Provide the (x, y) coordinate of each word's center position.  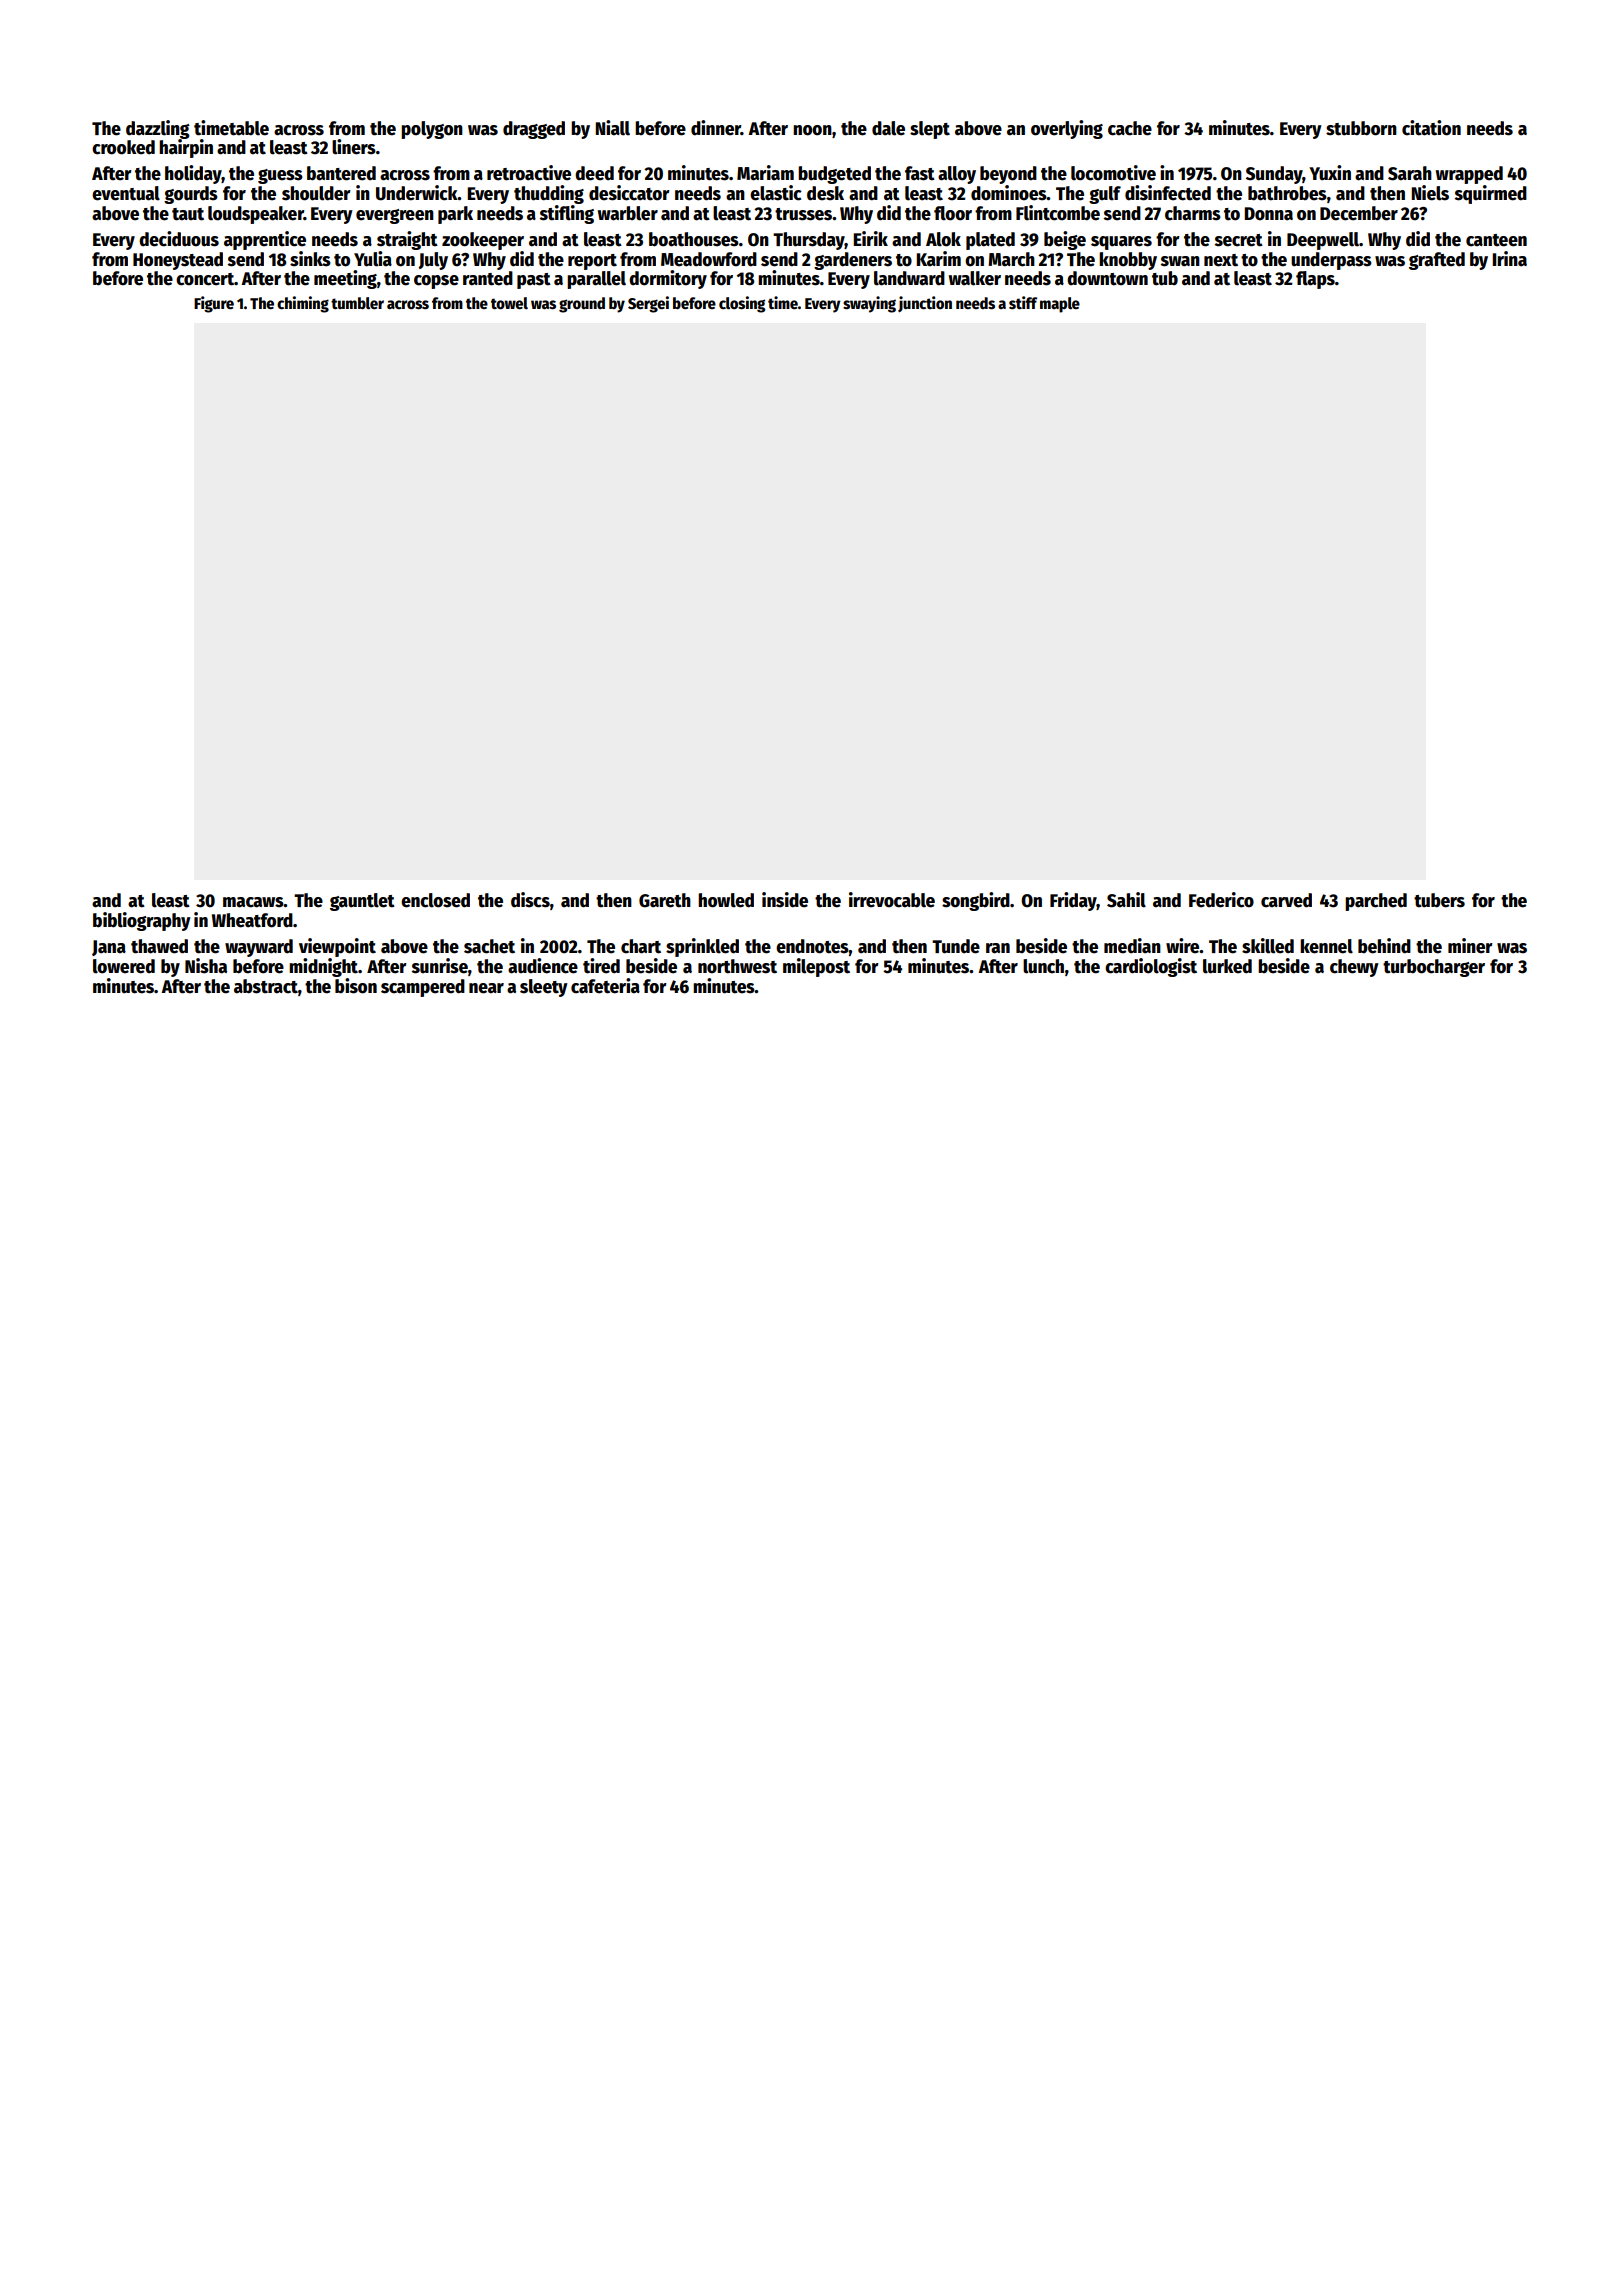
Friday (1073, 901)
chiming (303, 304)
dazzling (158, 129)
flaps (1315, 280)
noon (812, 130)
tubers (1439, 900)
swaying (869, 304)
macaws (253, 902)
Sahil (1126, 900)
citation (1431, 128)
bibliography (142, 921)
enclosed (435, 900)
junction (925, 304)
